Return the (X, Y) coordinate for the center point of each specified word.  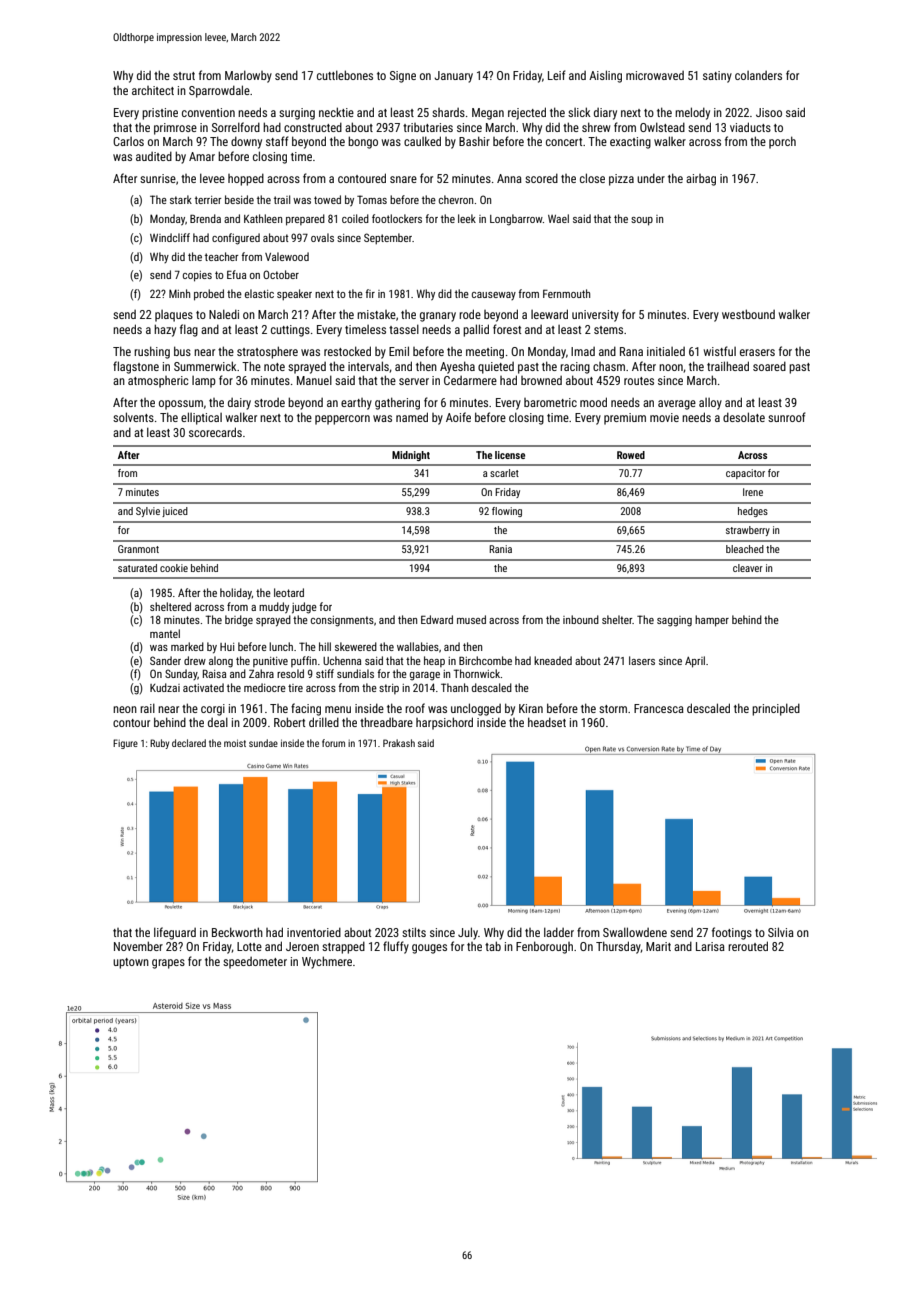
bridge (239, 621)
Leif (557, 75)
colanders (758, 75)
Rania (500, 549)
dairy (239, 404)
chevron (456, 199)
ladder (559, 932)
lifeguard (175, 933)
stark (181, 199)
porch (782, 142)
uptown (131, 963)
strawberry (748, 531)
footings (732, 933)
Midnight (411, 456)
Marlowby (248, 76)
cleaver (748, 568)
